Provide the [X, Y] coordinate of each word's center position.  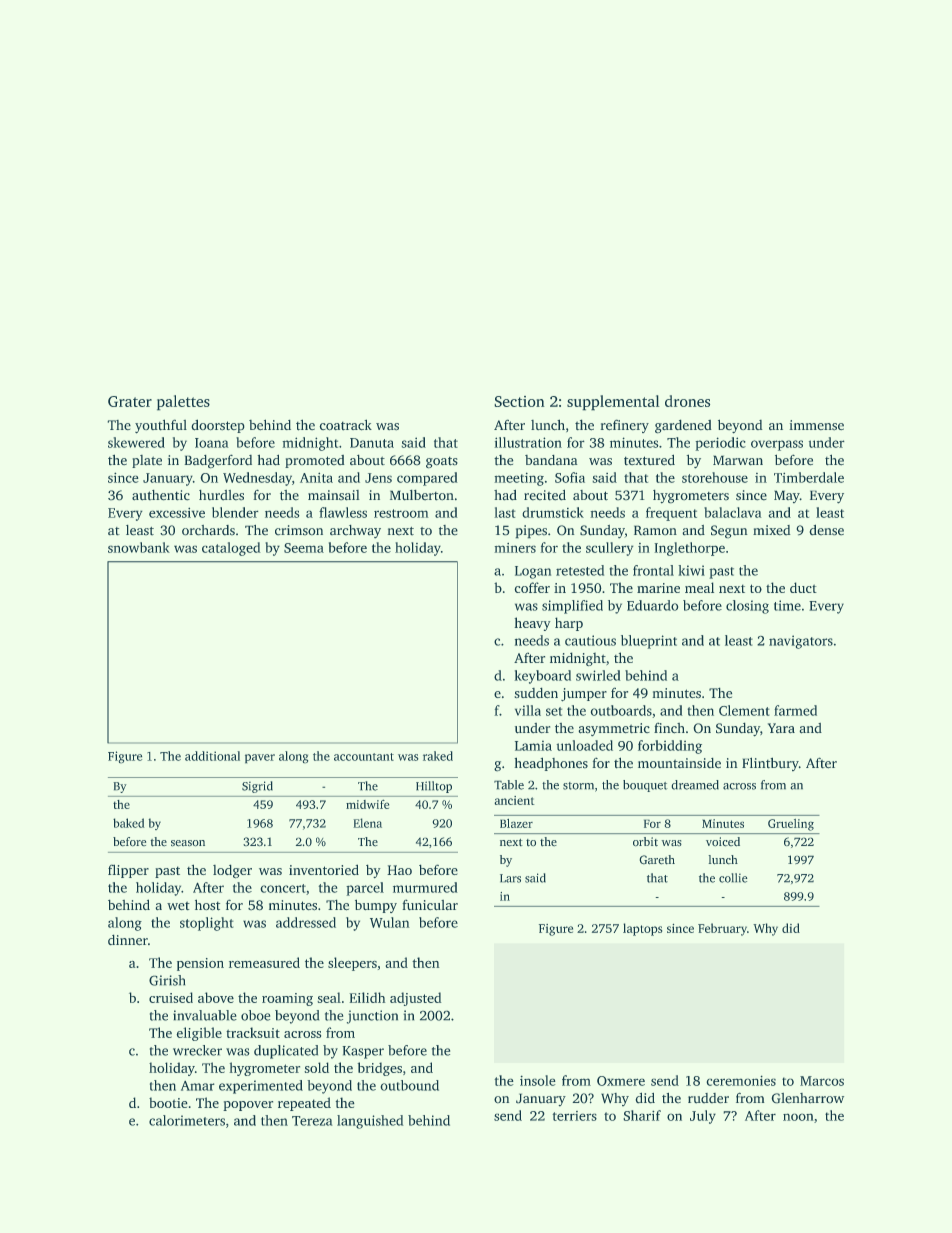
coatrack [345, 425]
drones [687, 401]
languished [370, 1122]
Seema [304, 548]
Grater [130, 401]
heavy [532, 624]
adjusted [416, 999]
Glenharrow [807, 1098]
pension [200, 964]
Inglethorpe [689, 549]
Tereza [312, 1121]
